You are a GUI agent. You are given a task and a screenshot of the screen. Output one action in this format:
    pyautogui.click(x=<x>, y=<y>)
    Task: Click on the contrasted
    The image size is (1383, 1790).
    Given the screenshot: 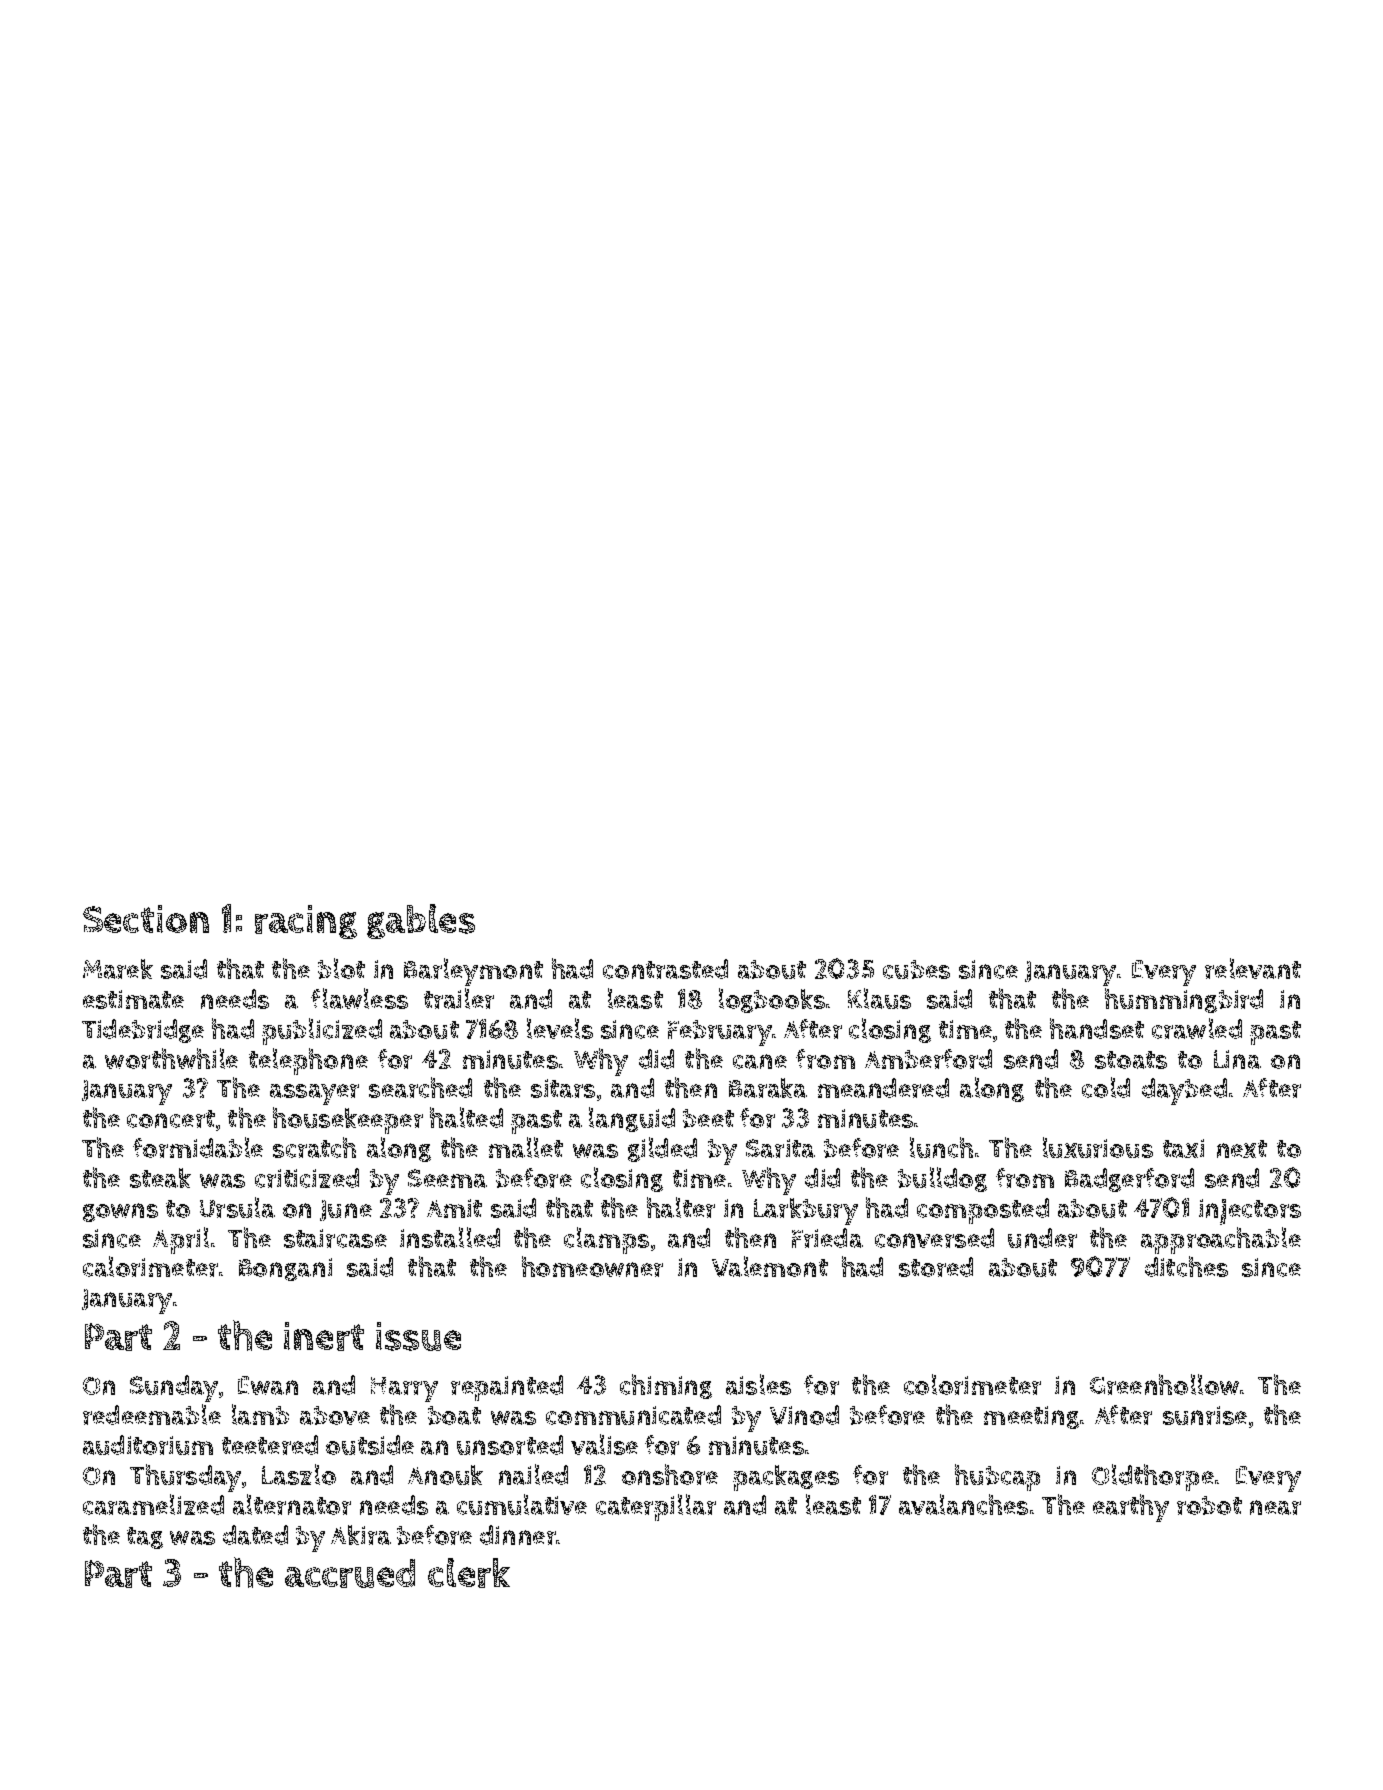 What is the action you would take?
    pyautogui.click(x=665, y=969)
